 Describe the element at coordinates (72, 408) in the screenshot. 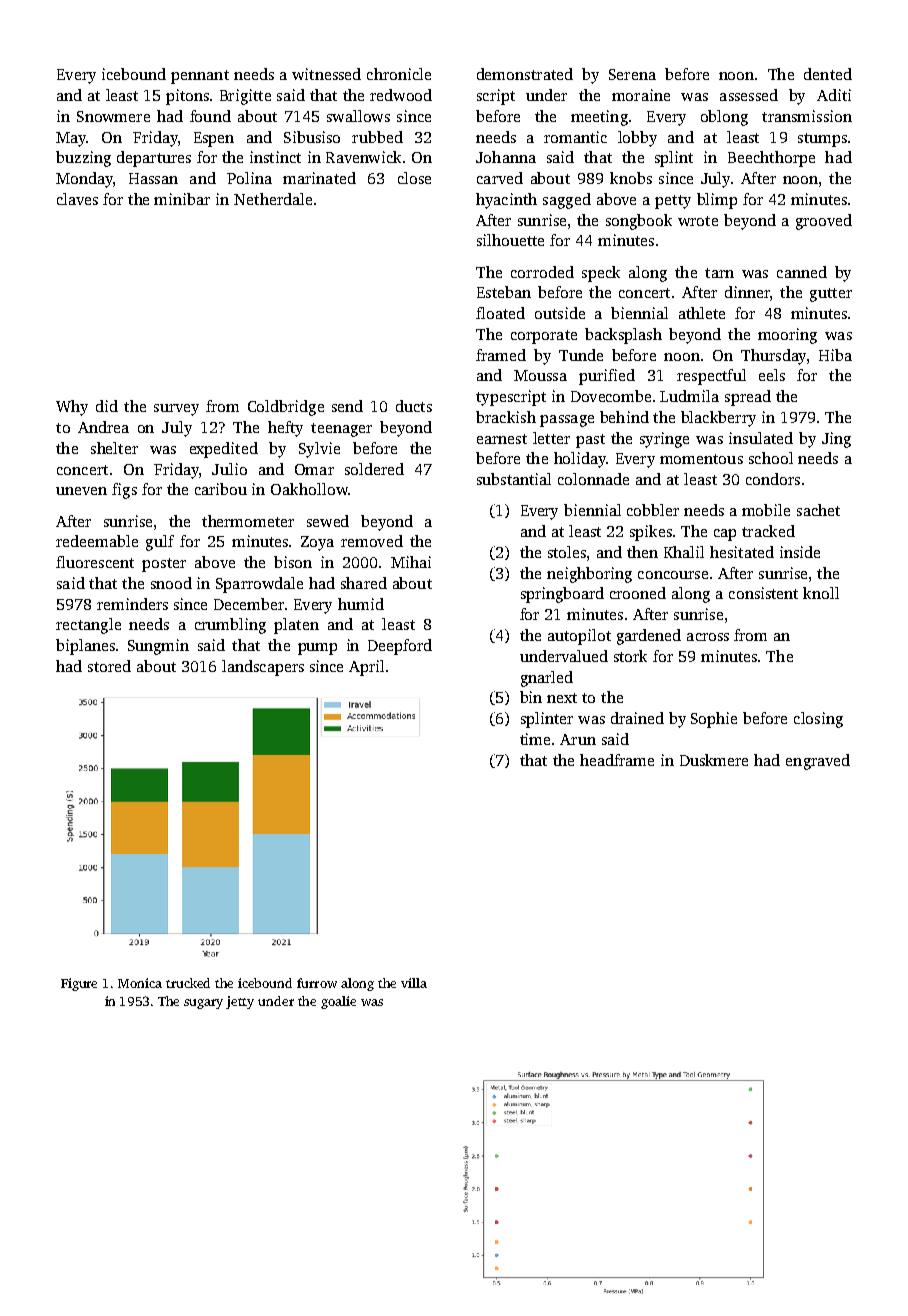

I see `Why` at that location.
